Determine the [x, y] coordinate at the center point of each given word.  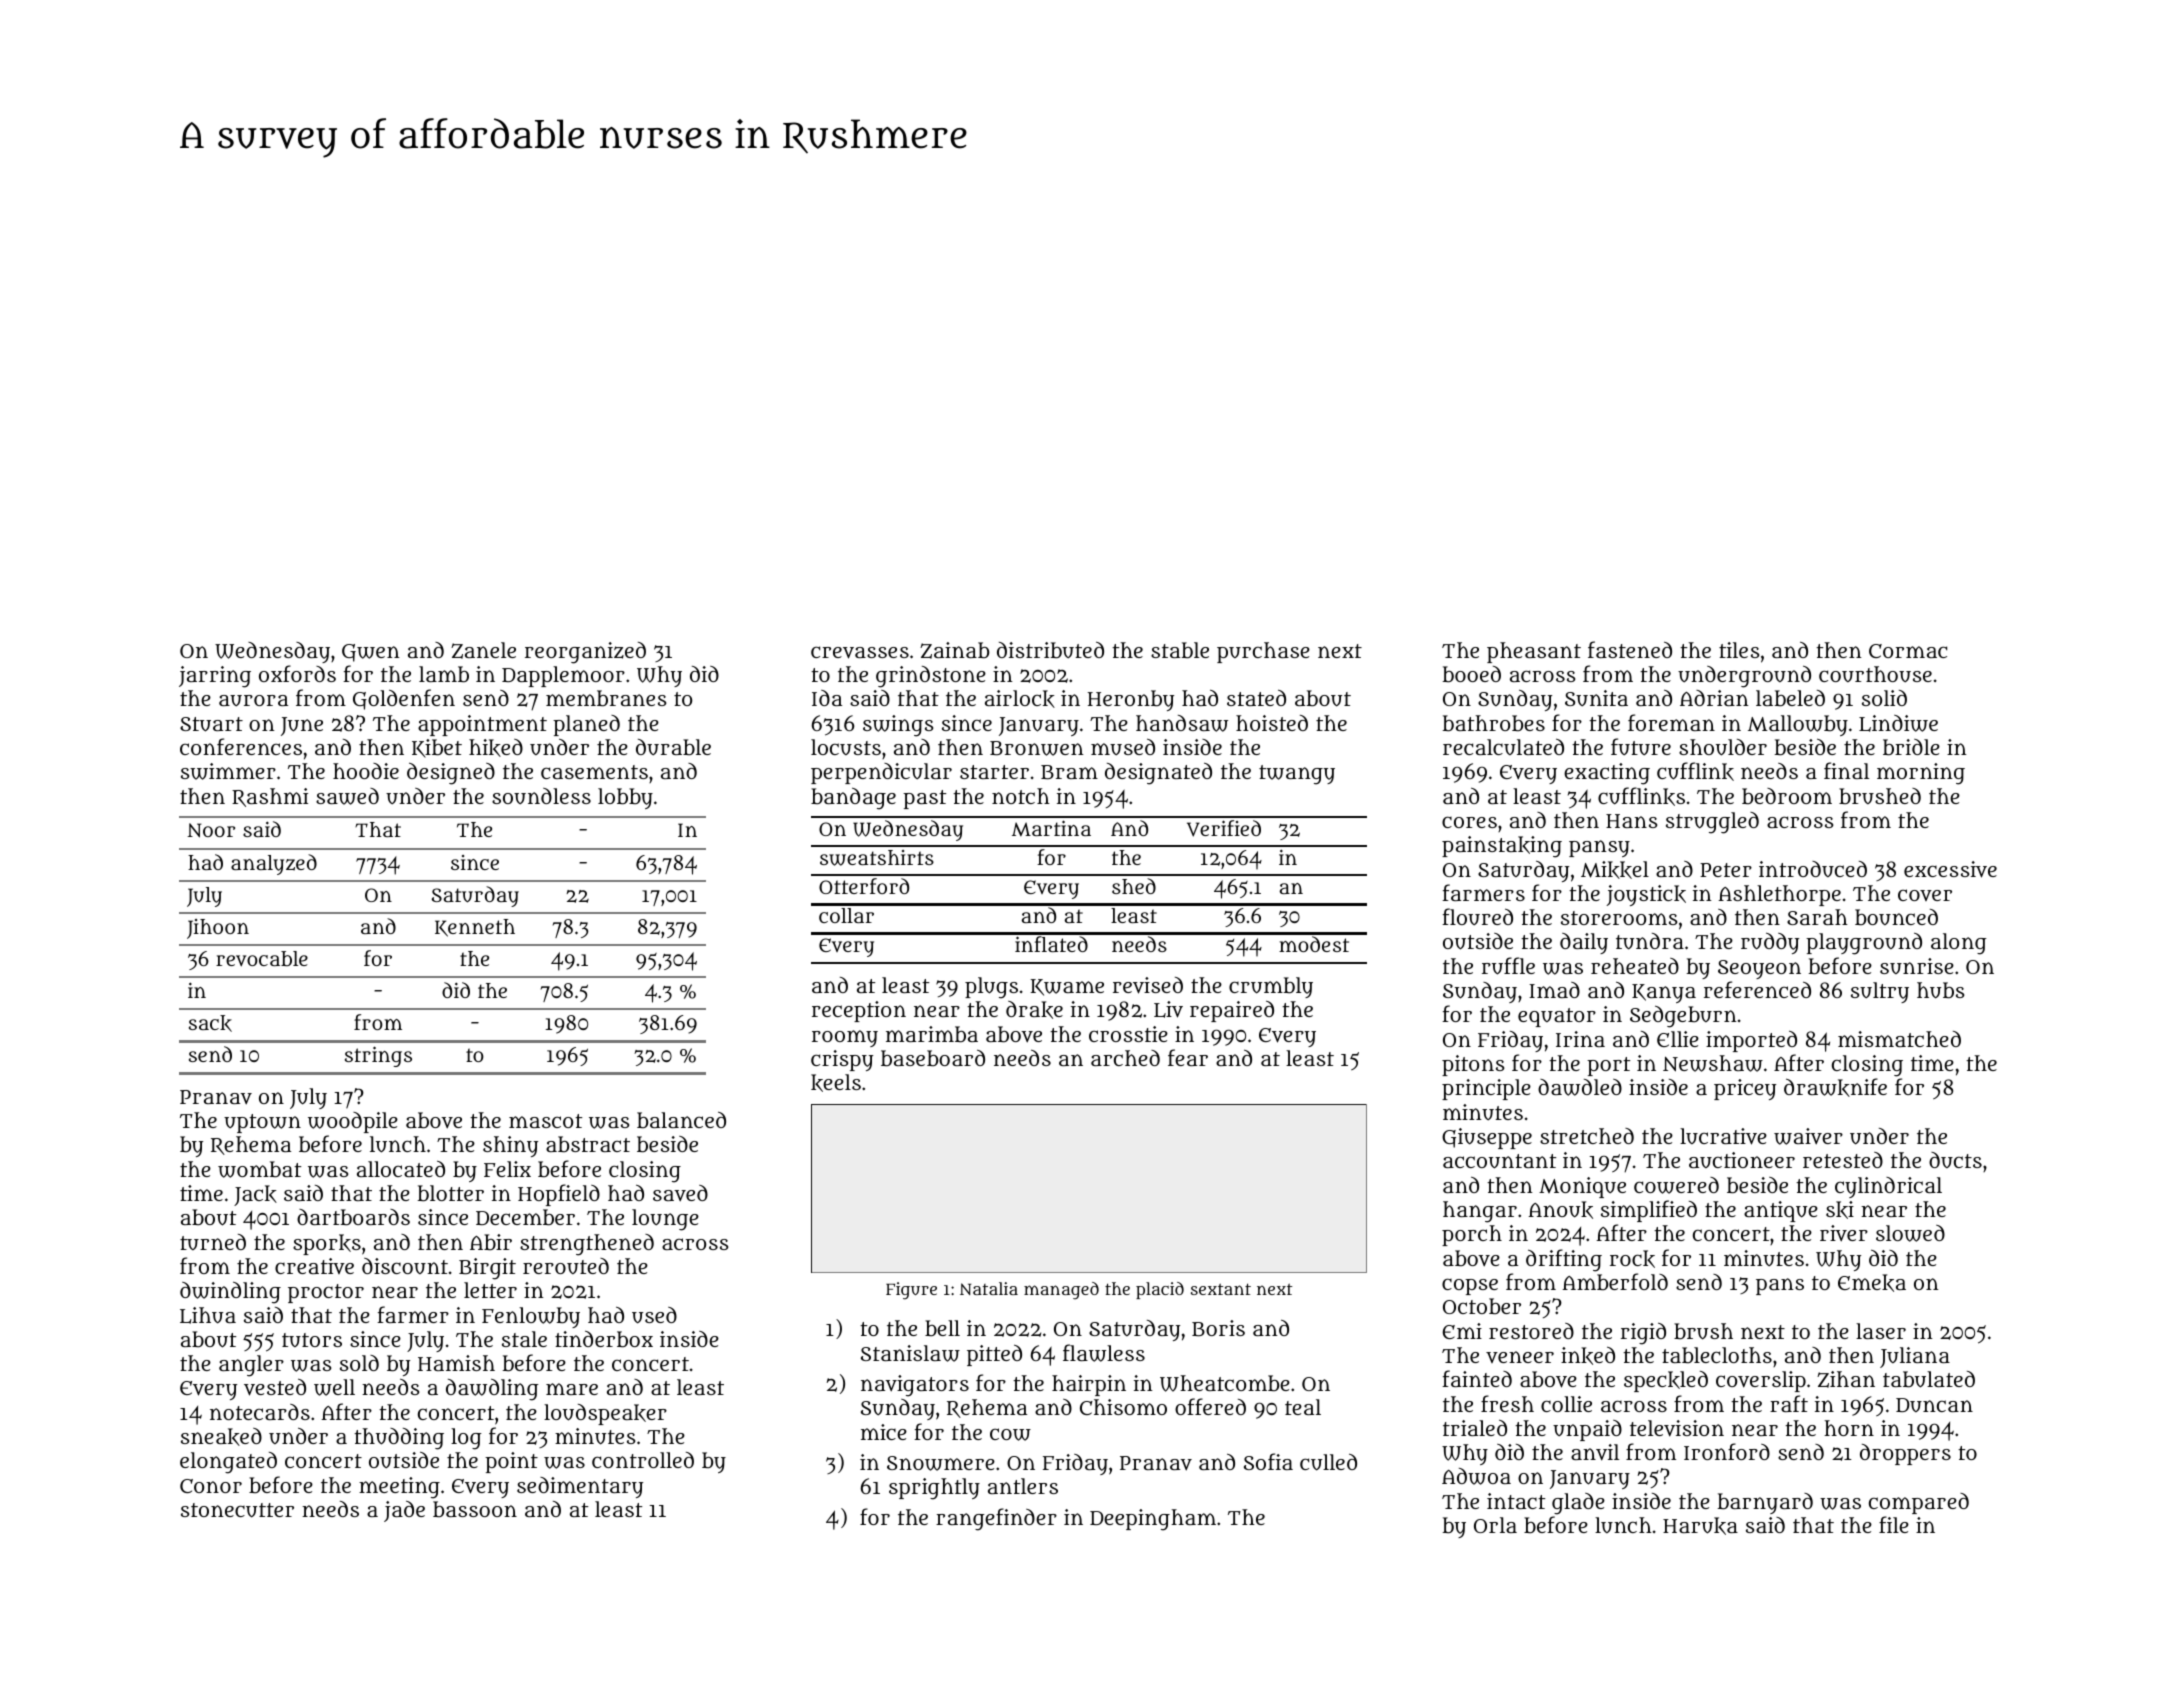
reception [859, 1011]
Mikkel [1615, 870]
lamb [444, 674]
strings [378, 1056]
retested [1843, 1160]
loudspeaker [605, 1414]
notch [1021, 796]
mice [884, 1432]
